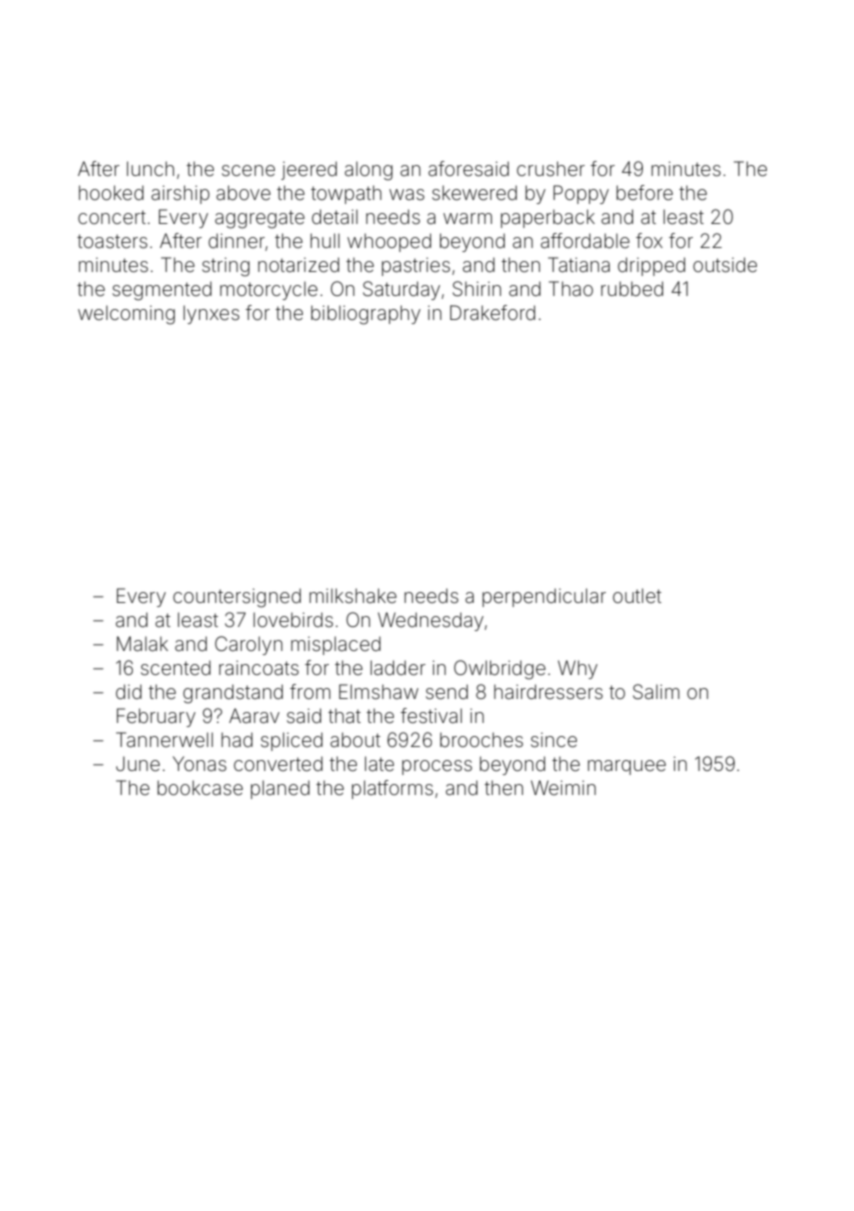 This document has width=854, height=1211. Describe the element at coordinates (366, 315) in the document. I see `bibliography` at that location.
